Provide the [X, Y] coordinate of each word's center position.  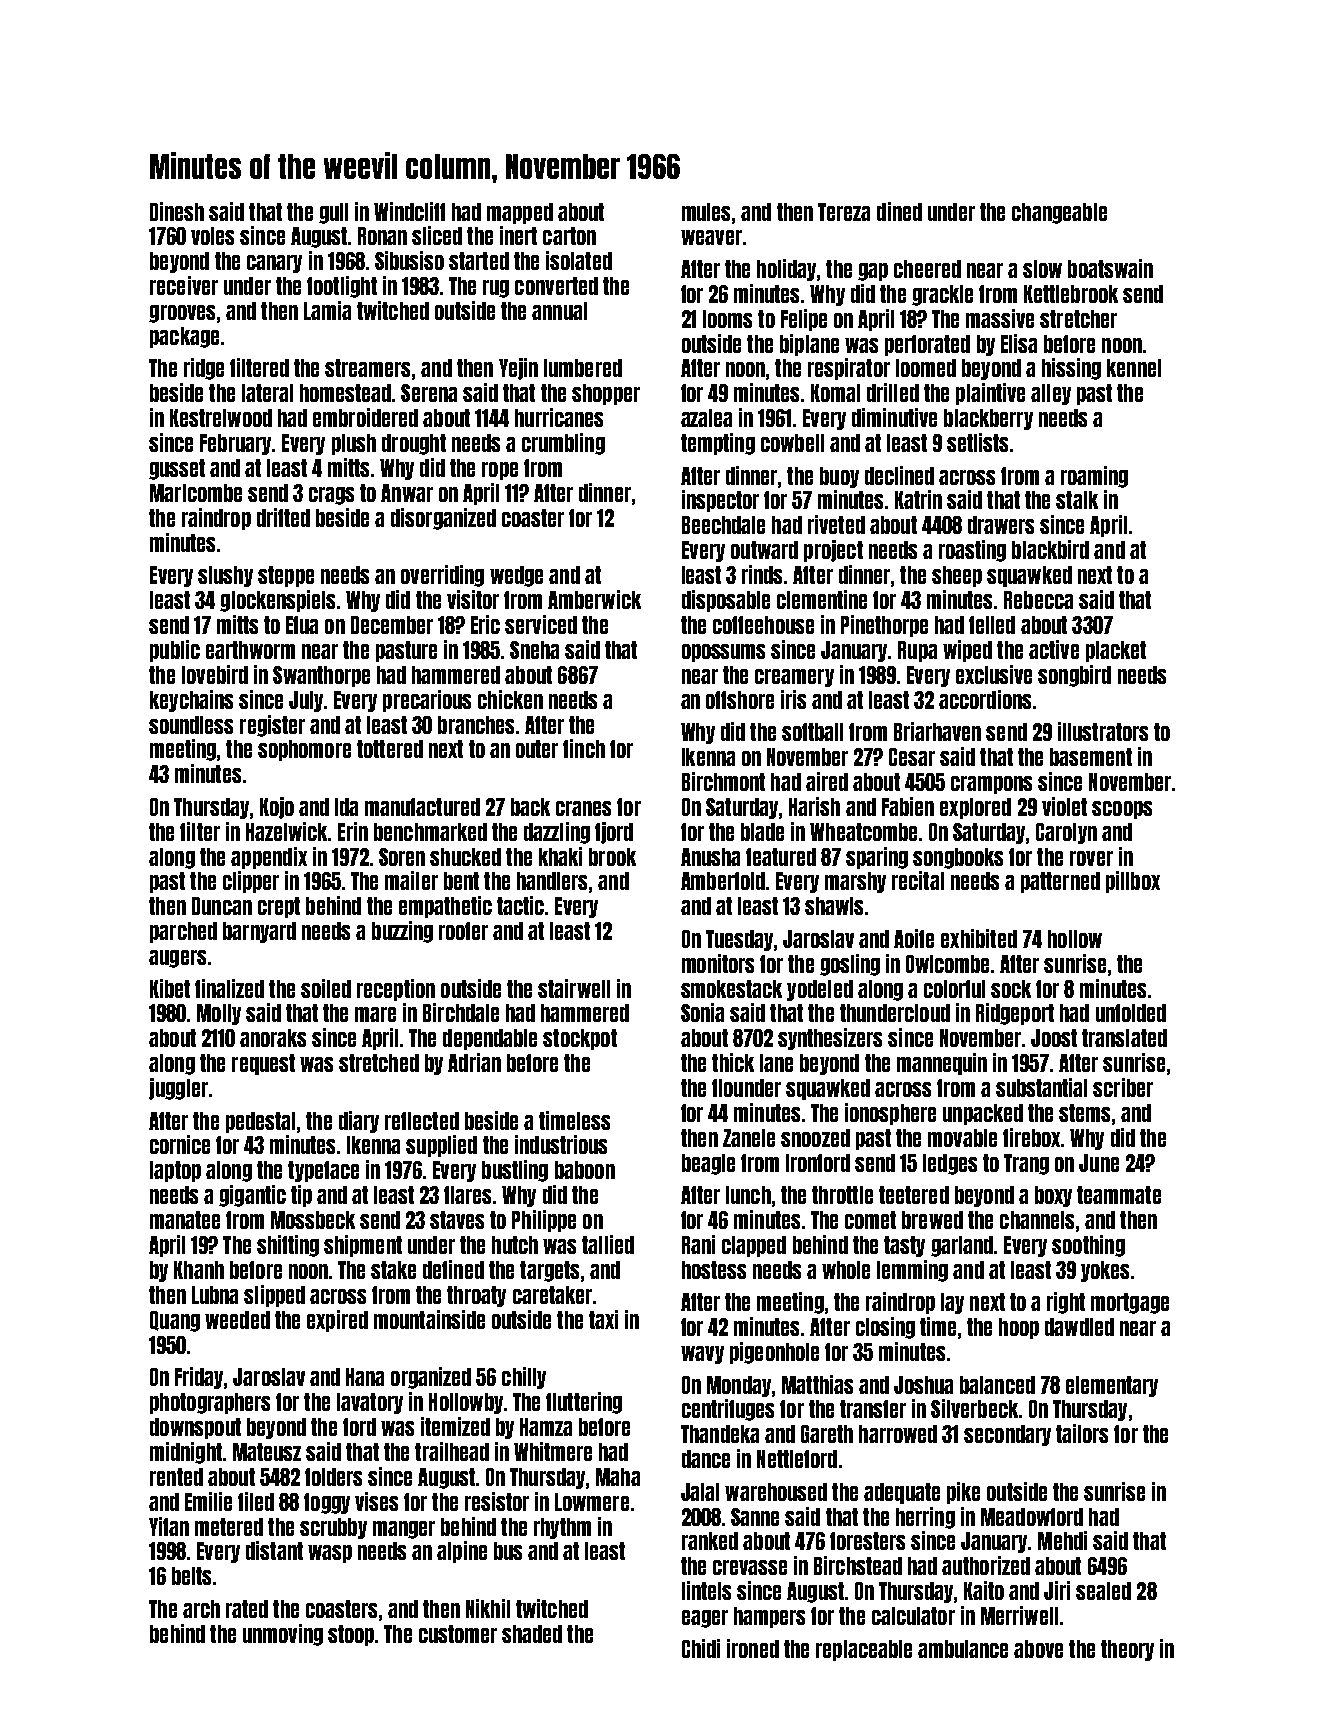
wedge [516, 576]
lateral [267, 393]
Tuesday [739, 940]
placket [1116, 651]
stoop [351, 1635]
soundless [191, 725]
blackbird [1050, 549]
